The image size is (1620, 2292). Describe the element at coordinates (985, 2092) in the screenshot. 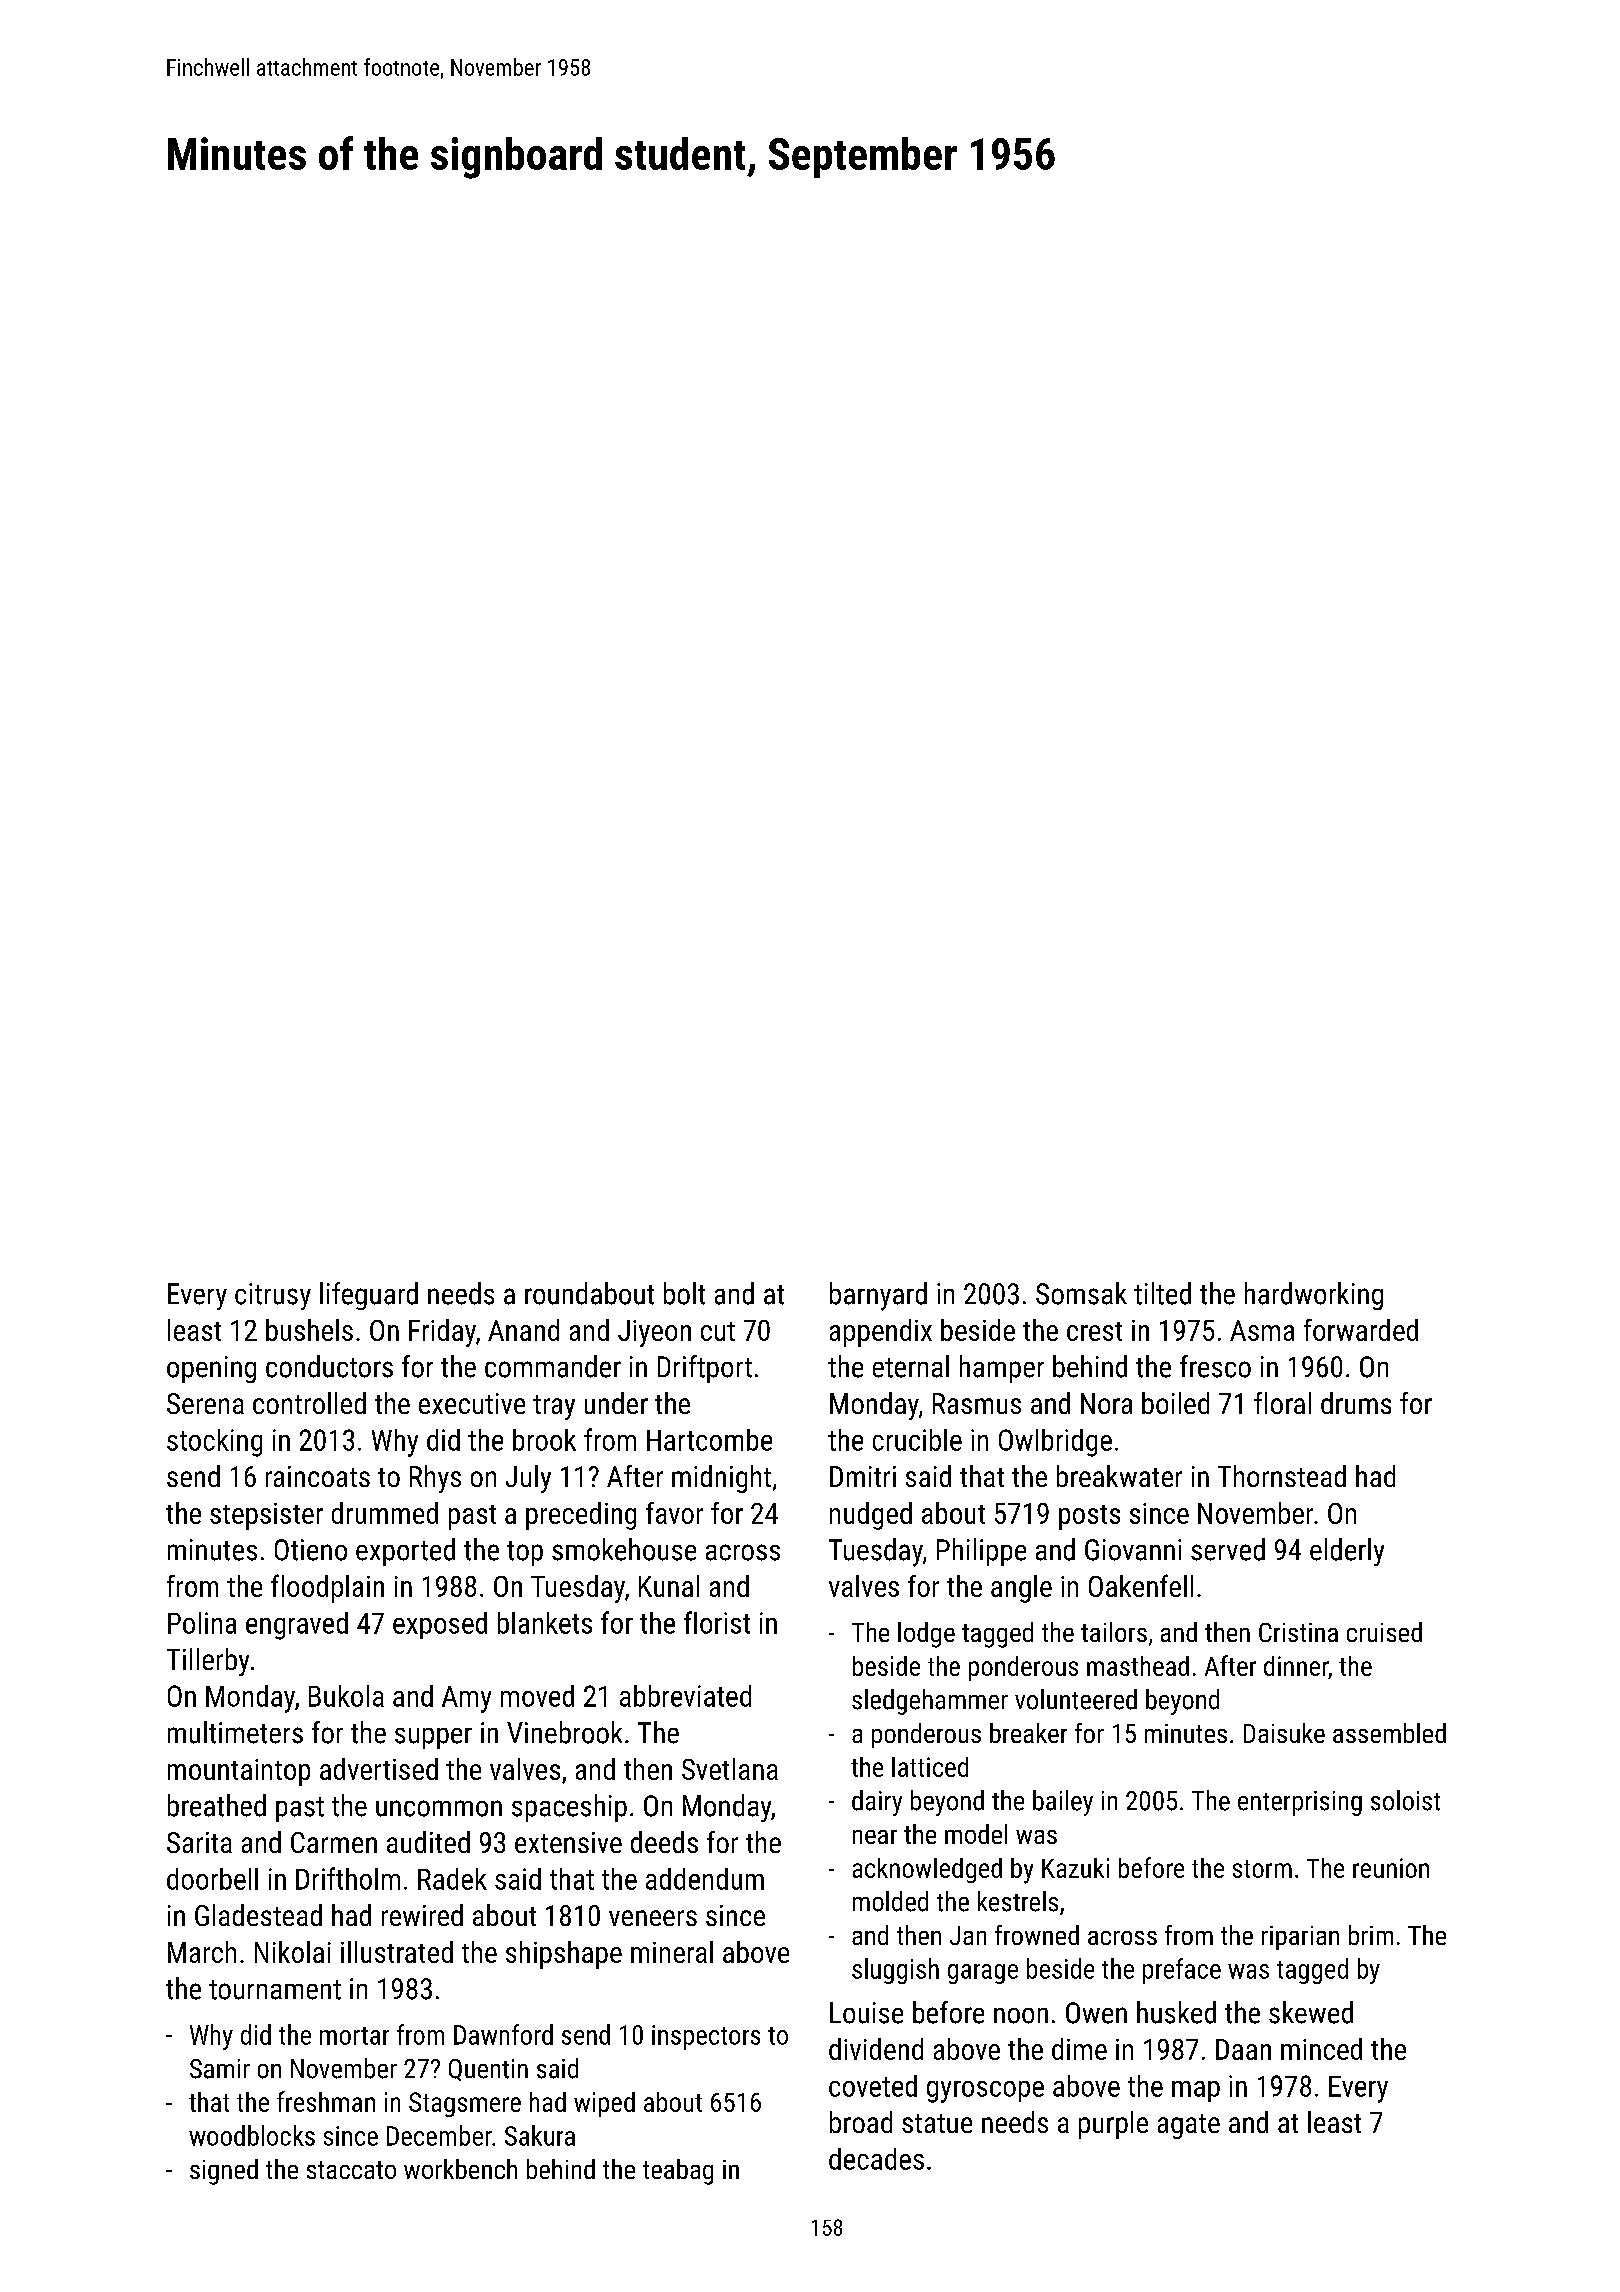

I see `gyroscope` at that location.
